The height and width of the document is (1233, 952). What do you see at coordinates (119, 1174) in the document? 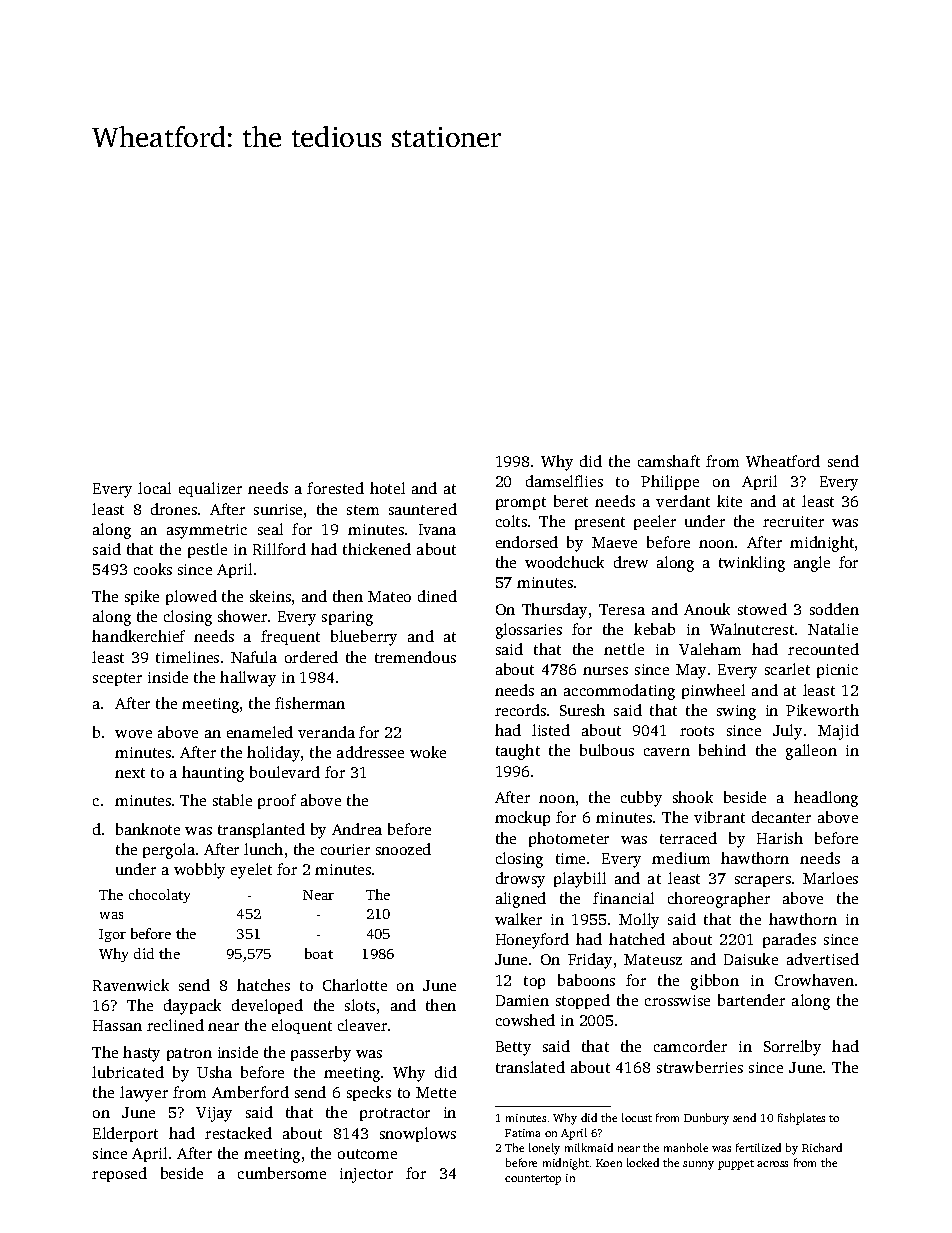
I see `reposed` at bounding box center [119, 1174].
